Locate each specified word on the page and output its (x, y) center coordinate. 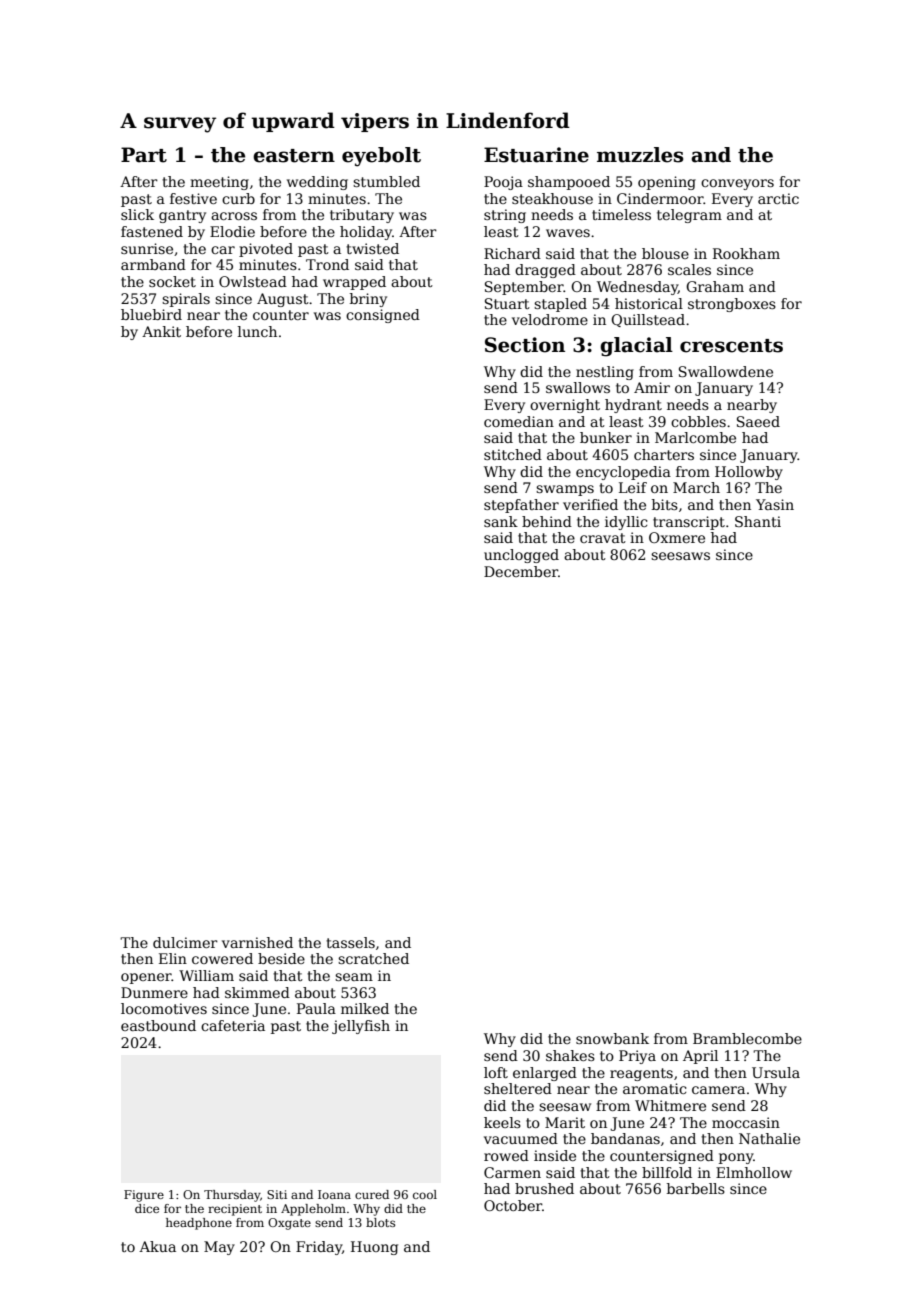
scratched (373, 958)
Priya (637, 1057)
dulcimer (185, 942)
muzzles (640, 155)
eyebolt (381, 157)
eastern (294, 156)
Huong (374, 1248)
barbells (696, 1188)
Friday (319, 1248)
